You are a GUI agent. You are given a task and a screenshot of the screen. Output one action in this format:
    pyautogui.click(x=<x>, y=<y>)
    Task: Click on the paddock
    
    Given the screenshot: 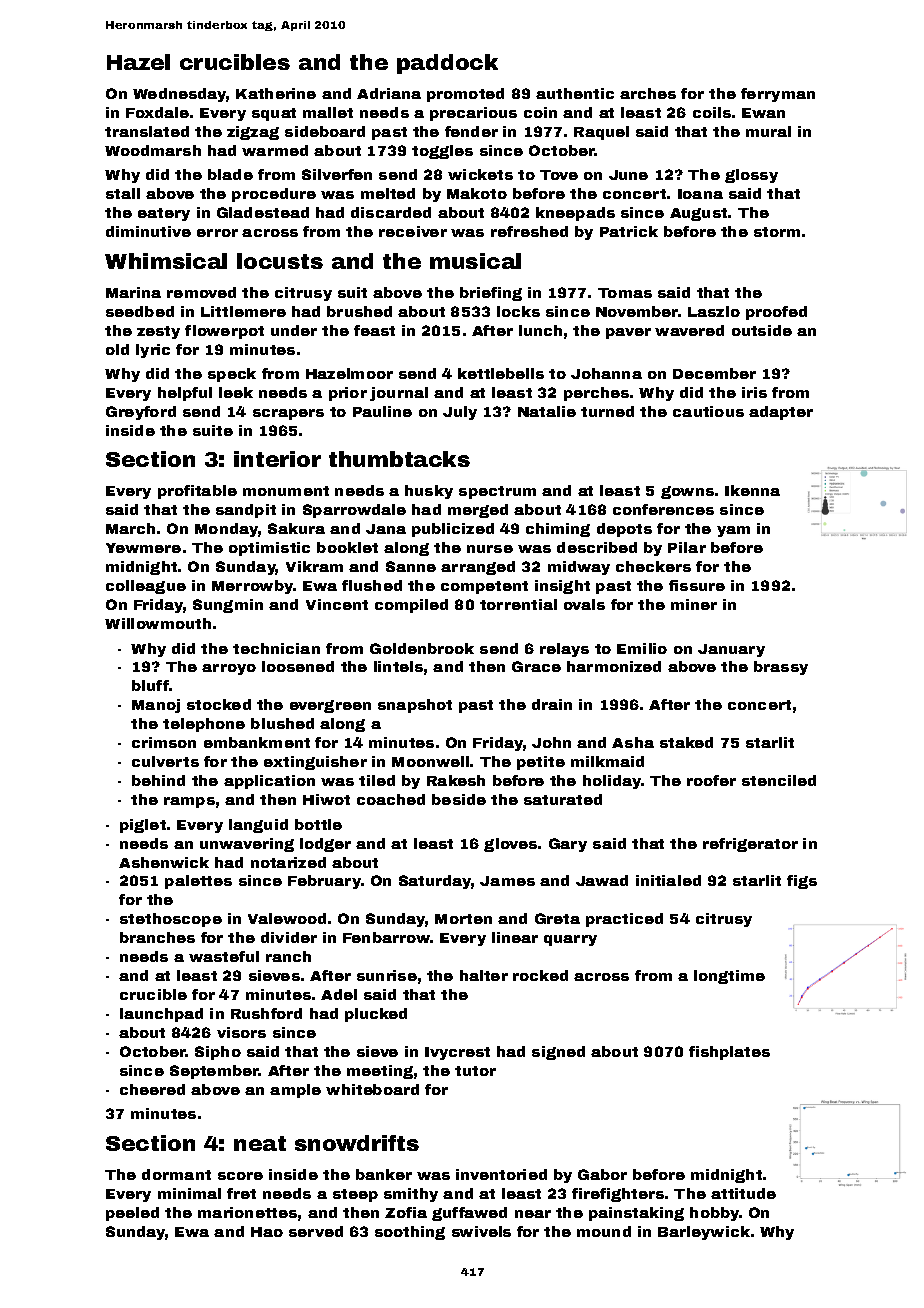 What is the action you would take?
    pyautogui.click(x=447, y=64)
